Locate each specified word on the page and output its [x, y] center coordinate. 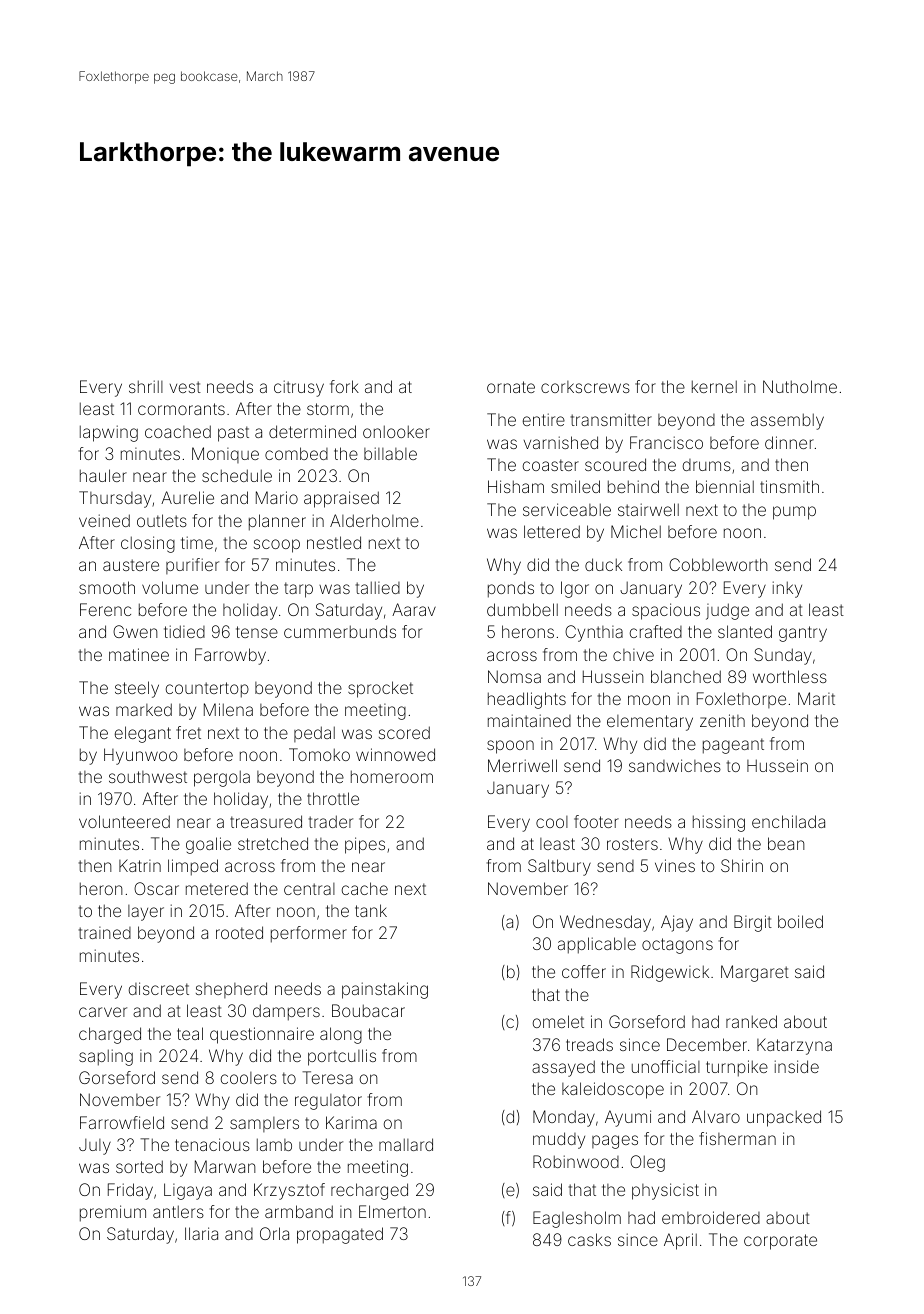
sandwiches [675, 765]
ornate [511, 387]
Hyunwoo [141, 756]
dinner [789, 442]
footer [596, 821]
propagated [340, 1235]
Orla [274, 1233]
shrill [146, 386]
